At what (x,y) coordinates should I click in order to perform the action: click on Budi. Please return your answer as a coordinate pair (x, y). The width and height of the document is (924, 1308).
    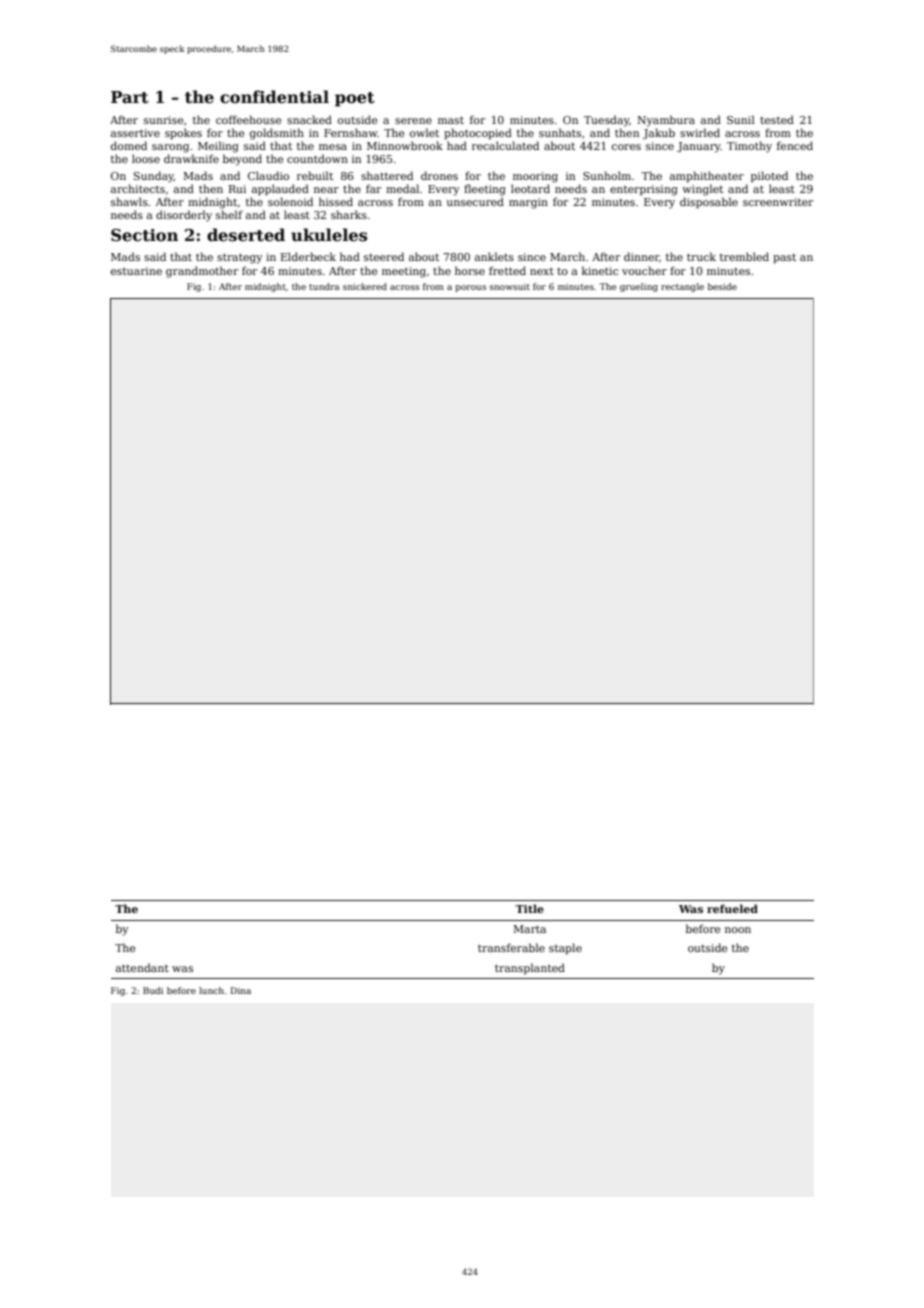
    Looking at the image, I should click on (153, 990).
